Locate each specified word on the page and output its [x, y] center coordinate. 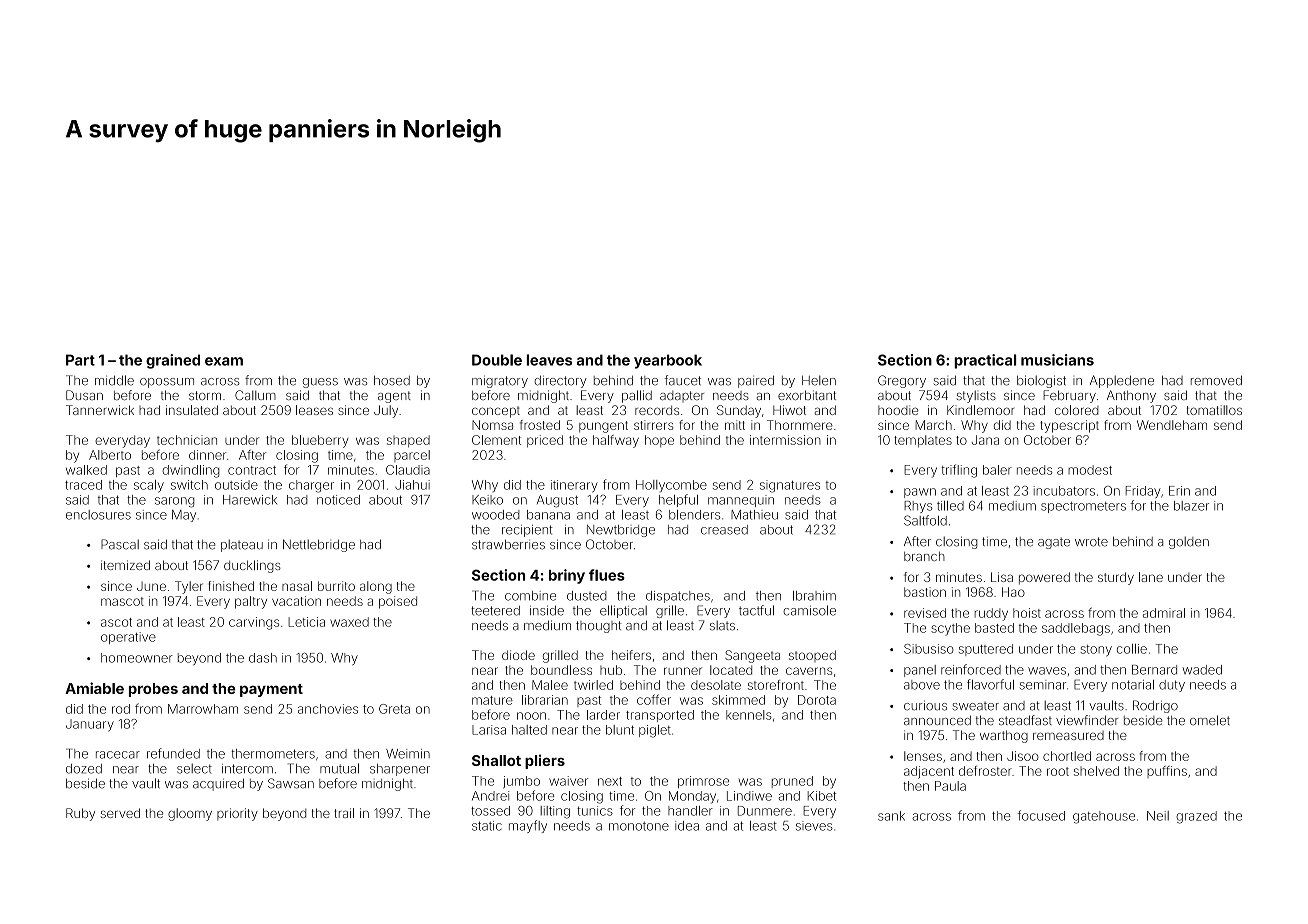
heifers [631, 655]
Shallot [496, 760]
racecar [118, 755]
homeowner [137, 658]
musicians [1057, 360]
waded [1202, 670]
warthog [1004, 736]
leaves [549, 360]
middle [114, 380]
